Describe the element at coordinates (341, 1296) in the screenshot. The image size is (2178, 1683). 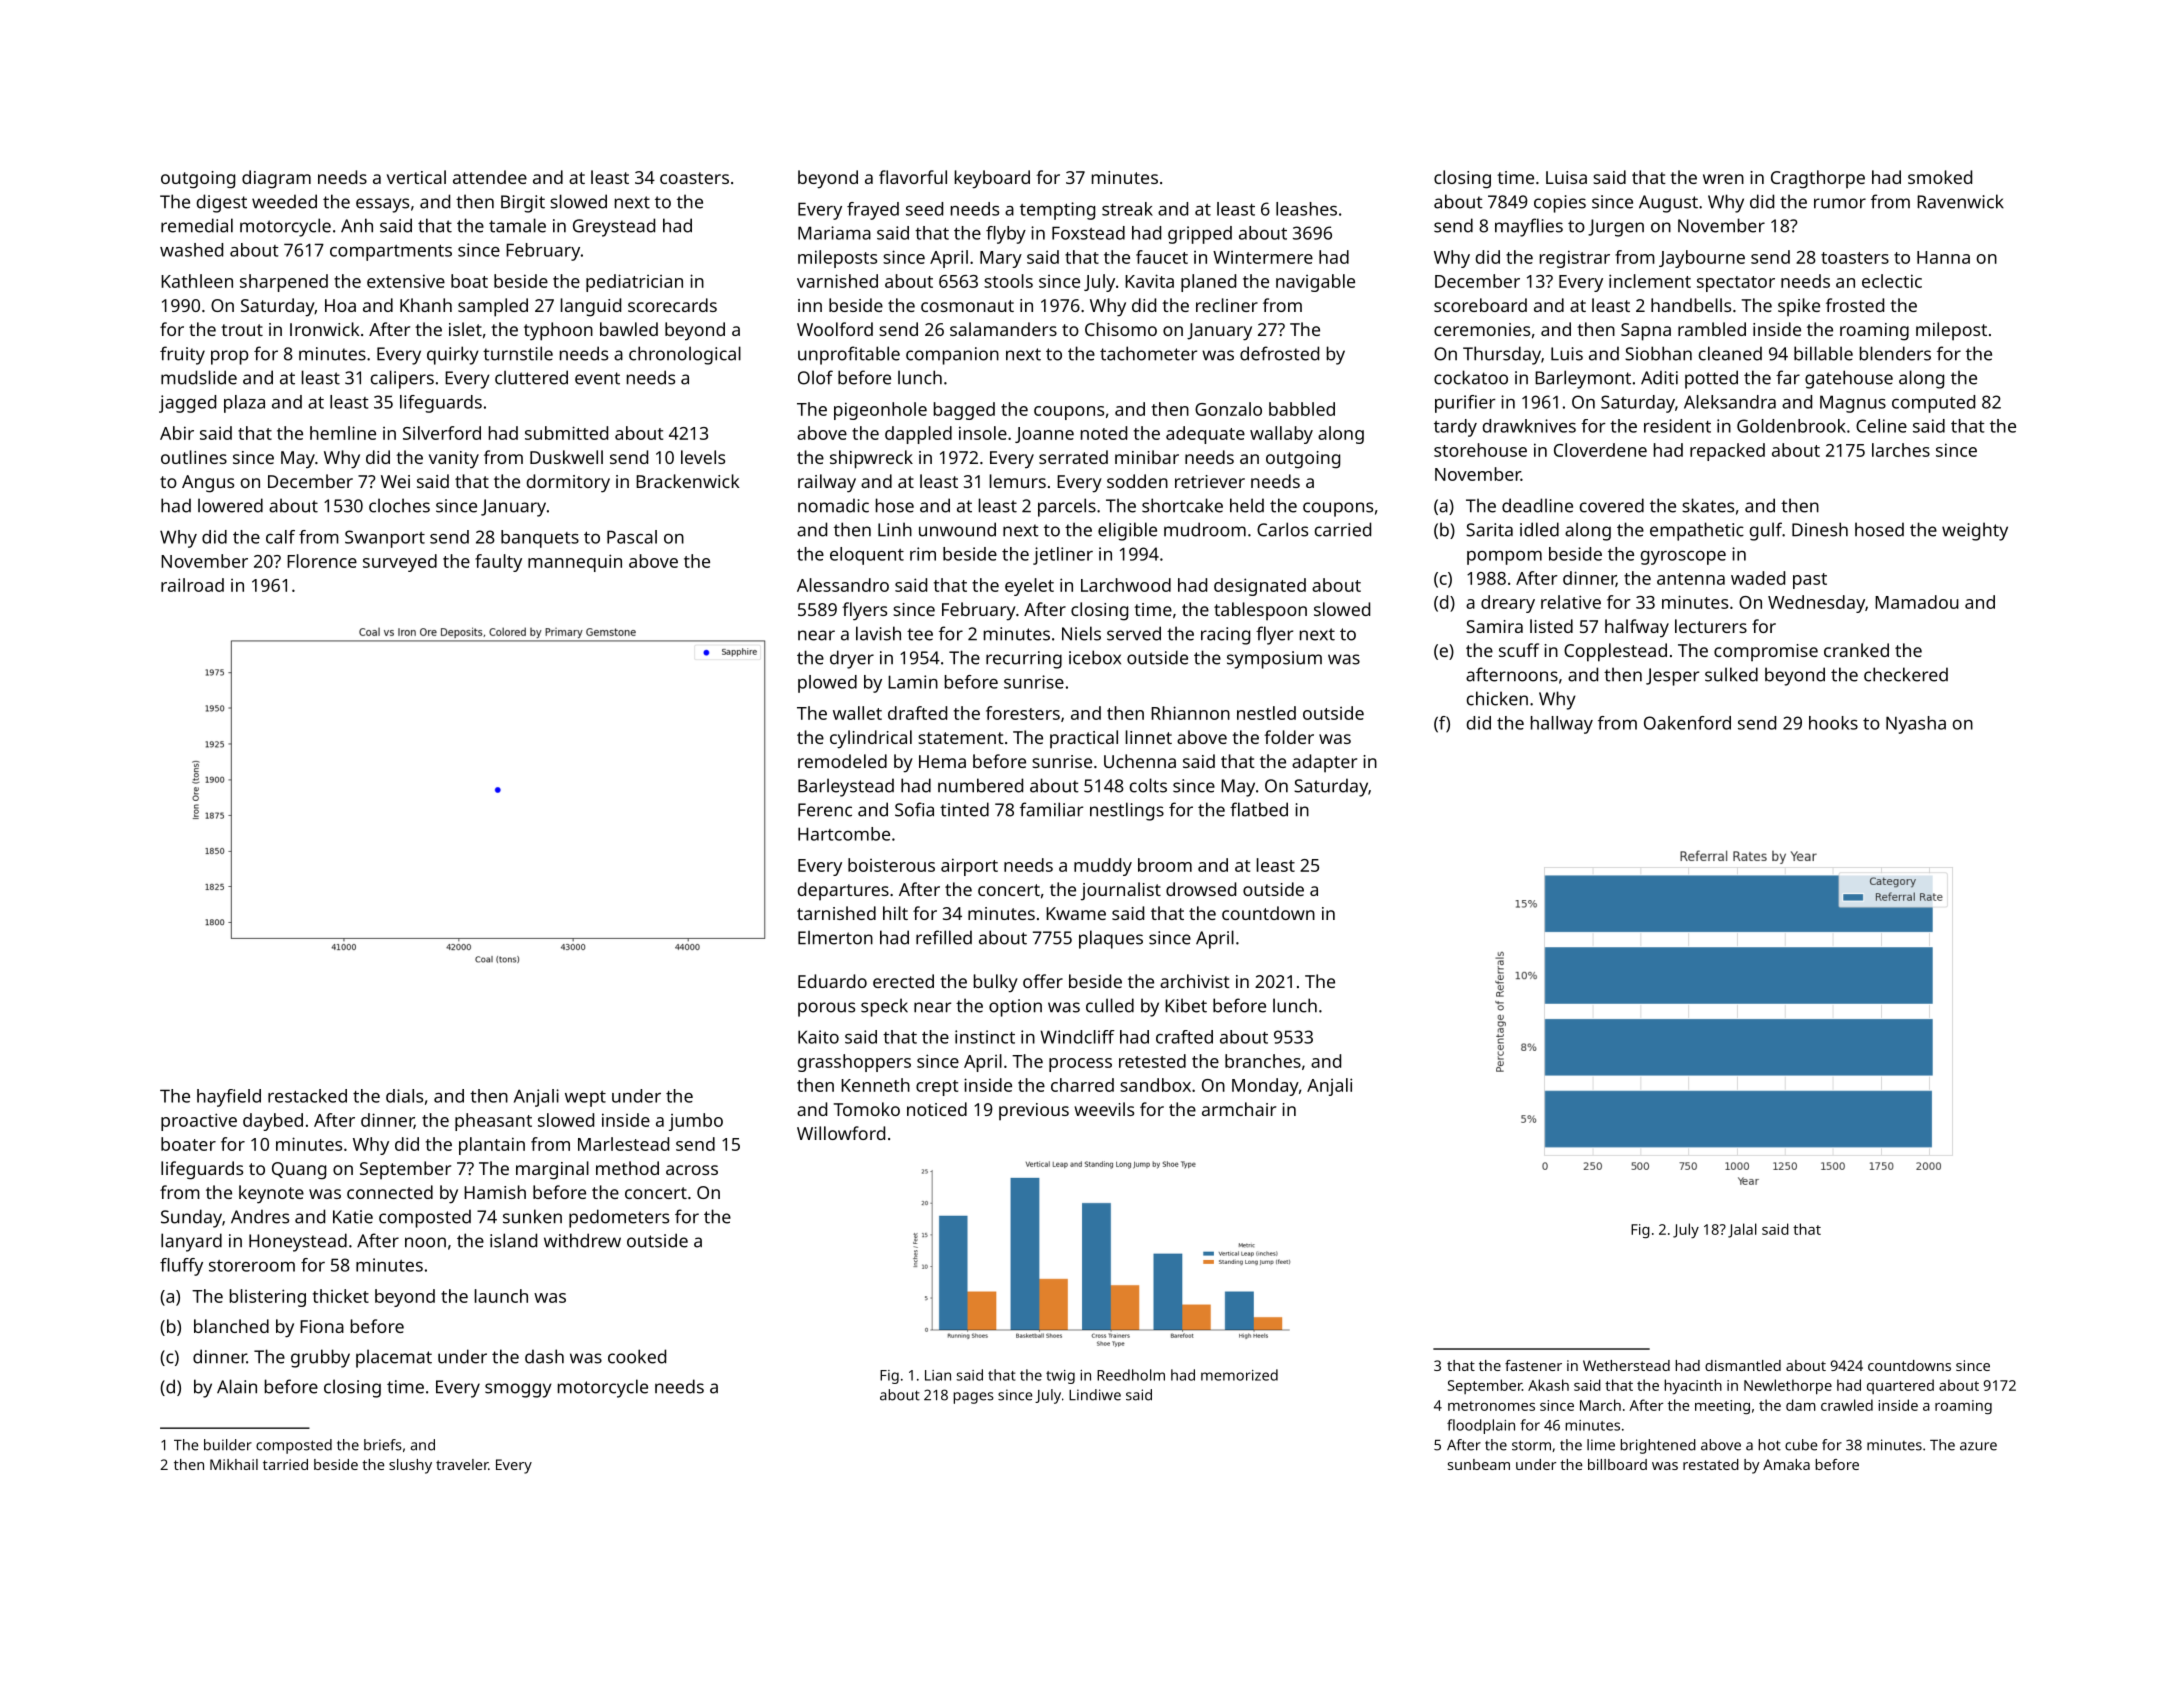
I see `thicket` at that location.
